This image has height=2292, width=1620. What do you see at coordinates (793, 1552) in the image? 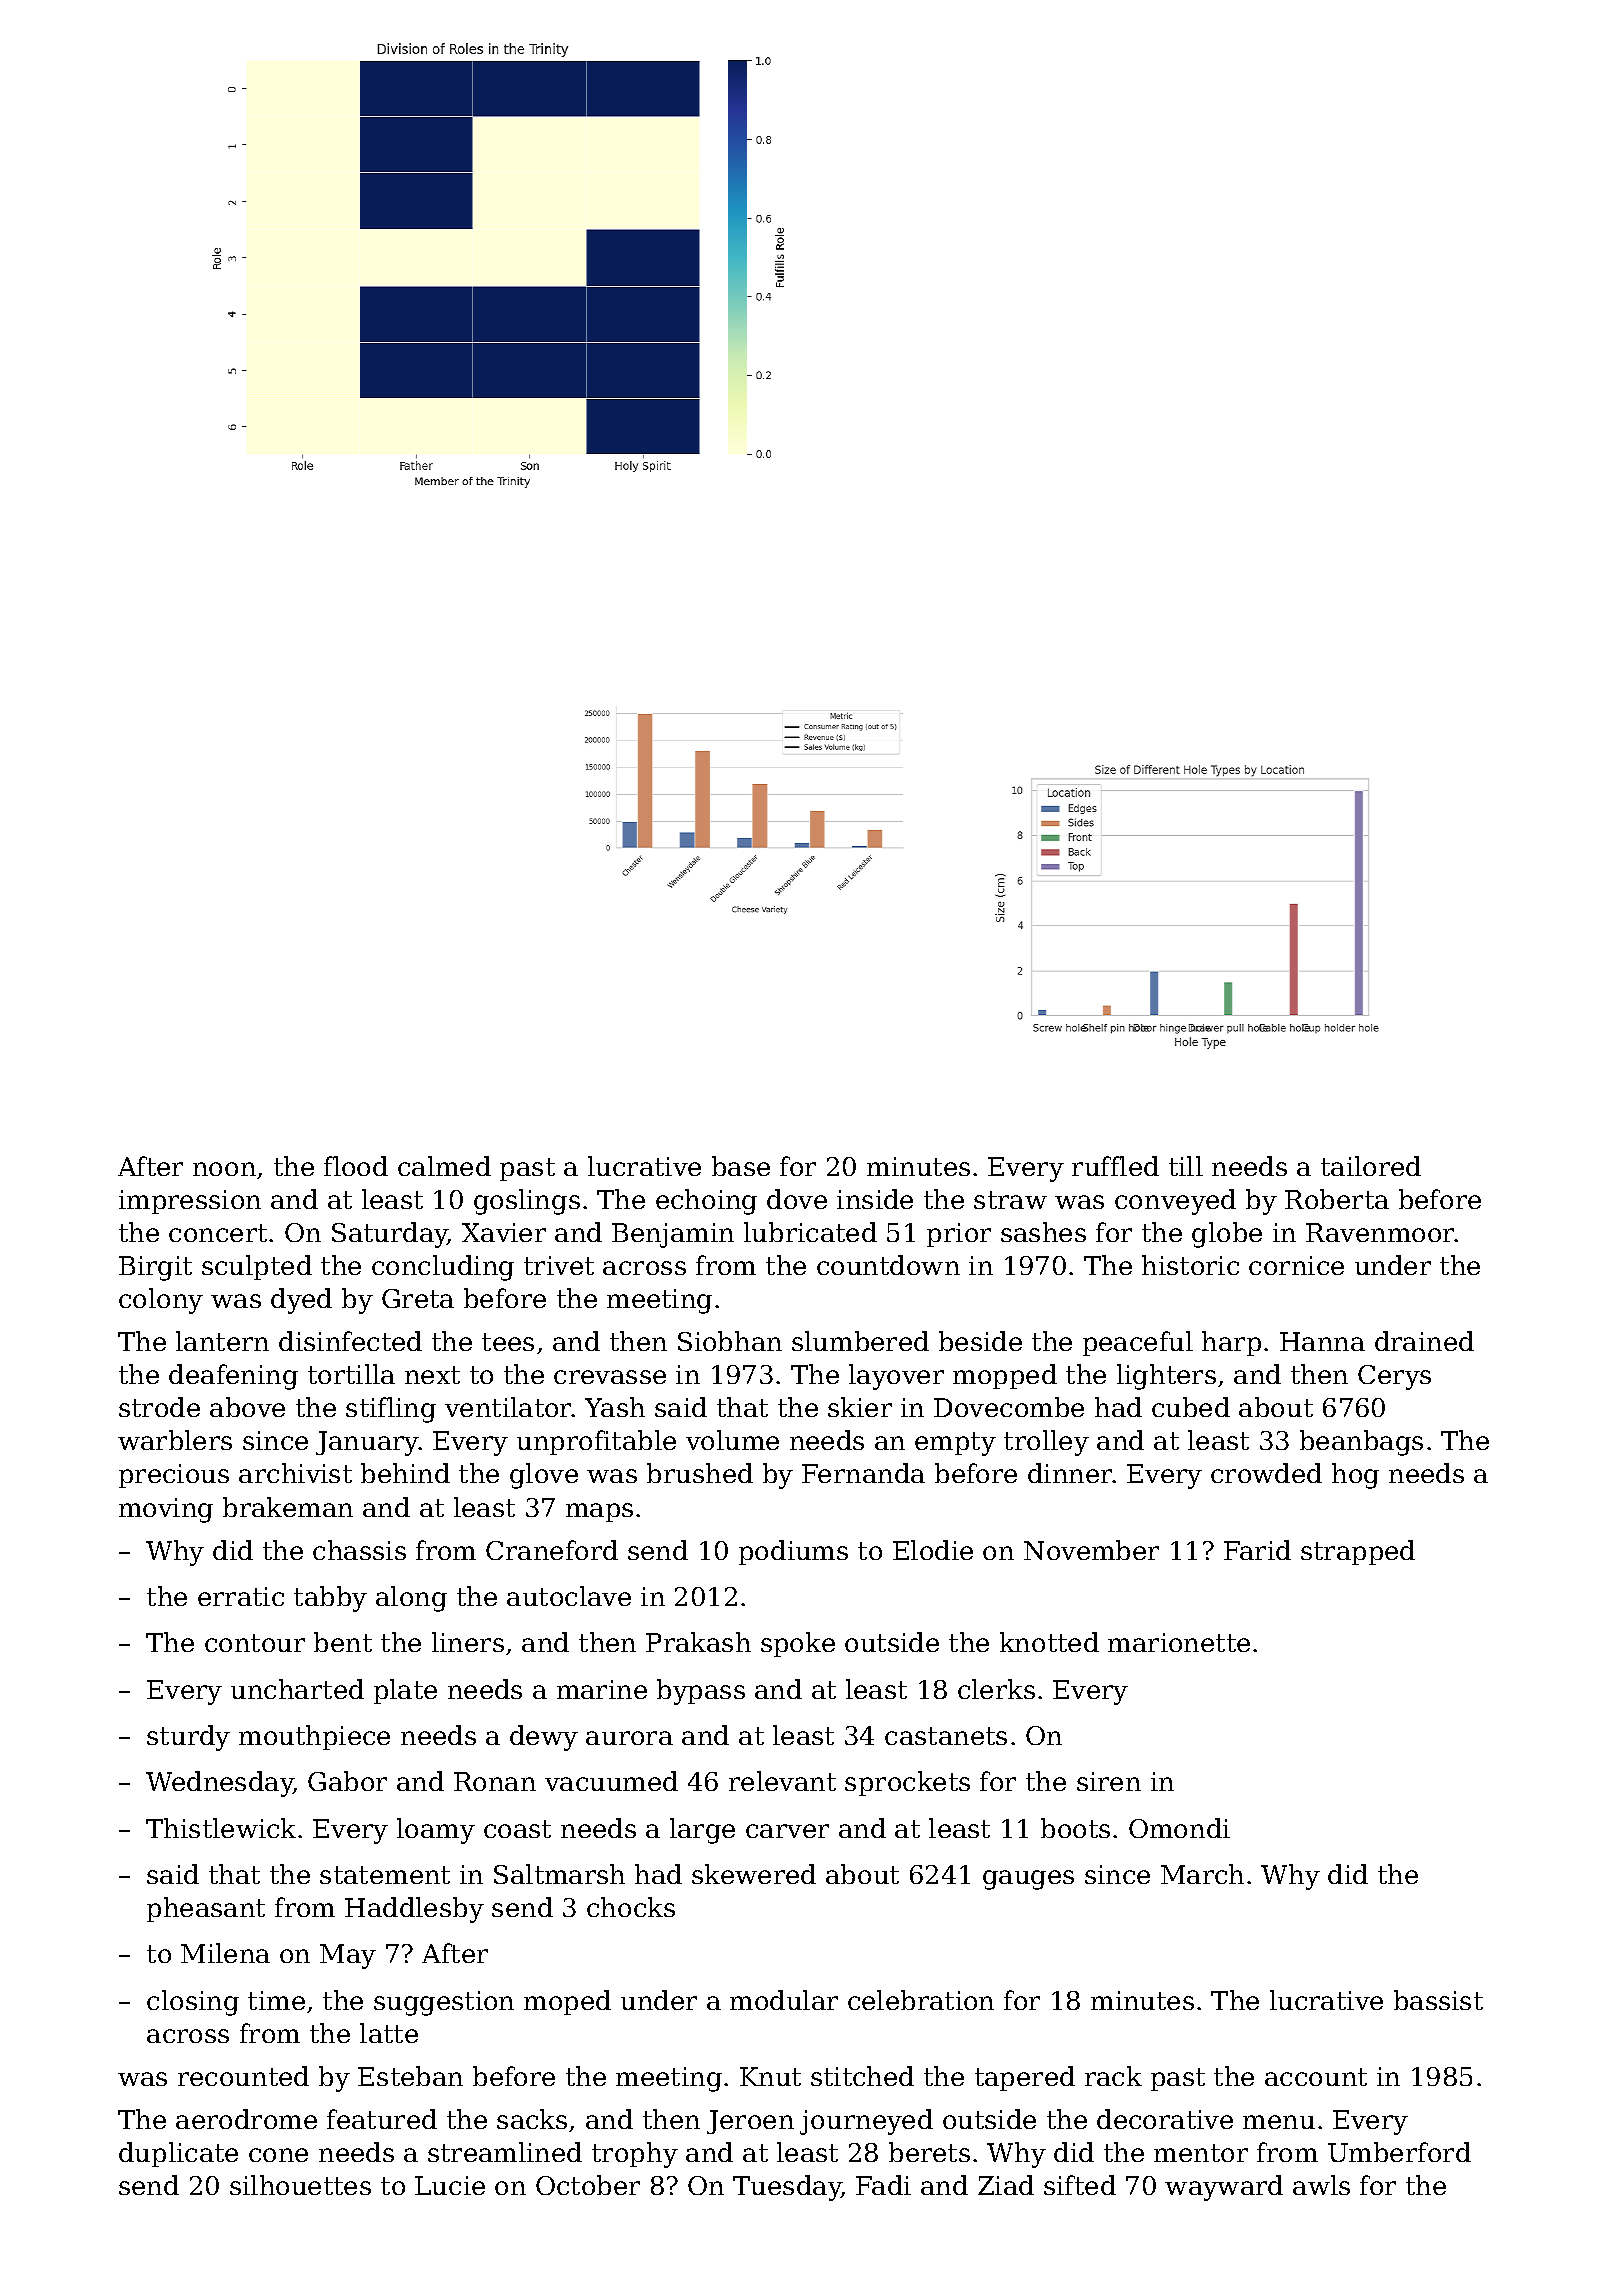
I see `podiums` at bounding box center [793, 1552].
